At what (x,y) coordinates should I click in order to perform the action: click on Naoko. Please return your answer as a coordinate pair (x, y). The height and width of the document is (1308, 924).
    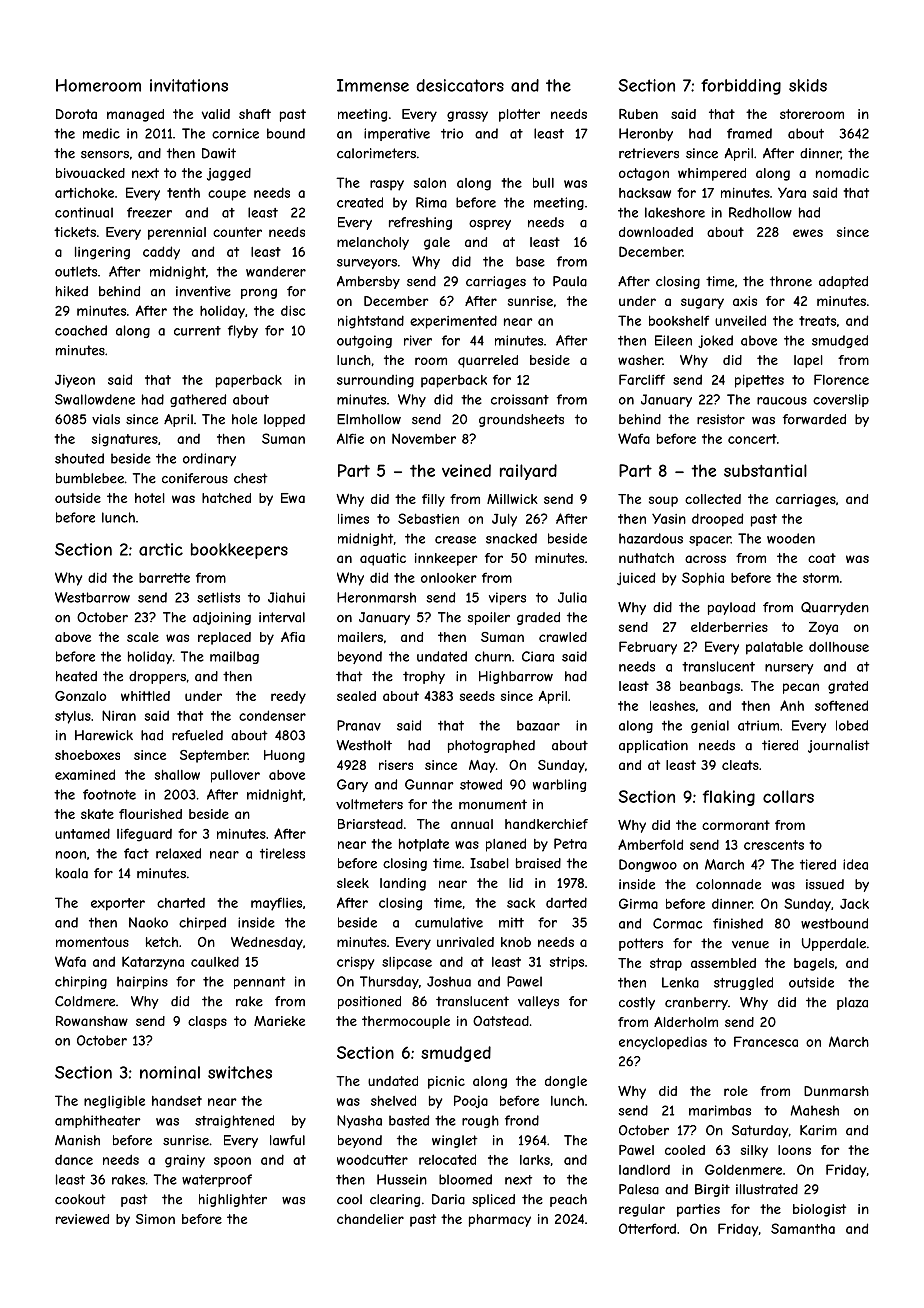
    Looking at the image, I should click on (148, 922).
